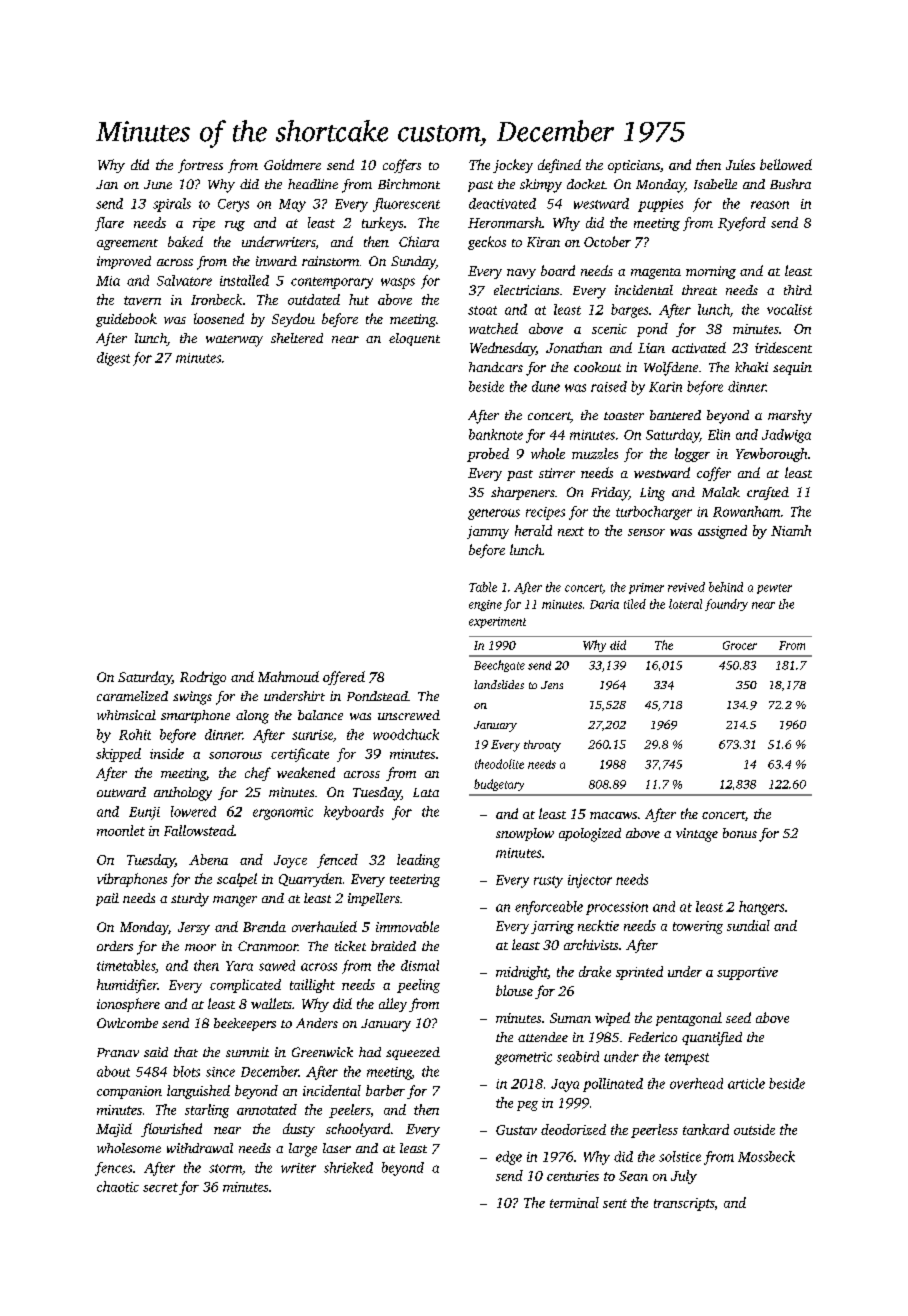 The height and width of the screenshot is (1316, 908). What do you see at coordinates (426, 792) in the screenshot?
I see `Lata` at bounding box center [426, 792].
